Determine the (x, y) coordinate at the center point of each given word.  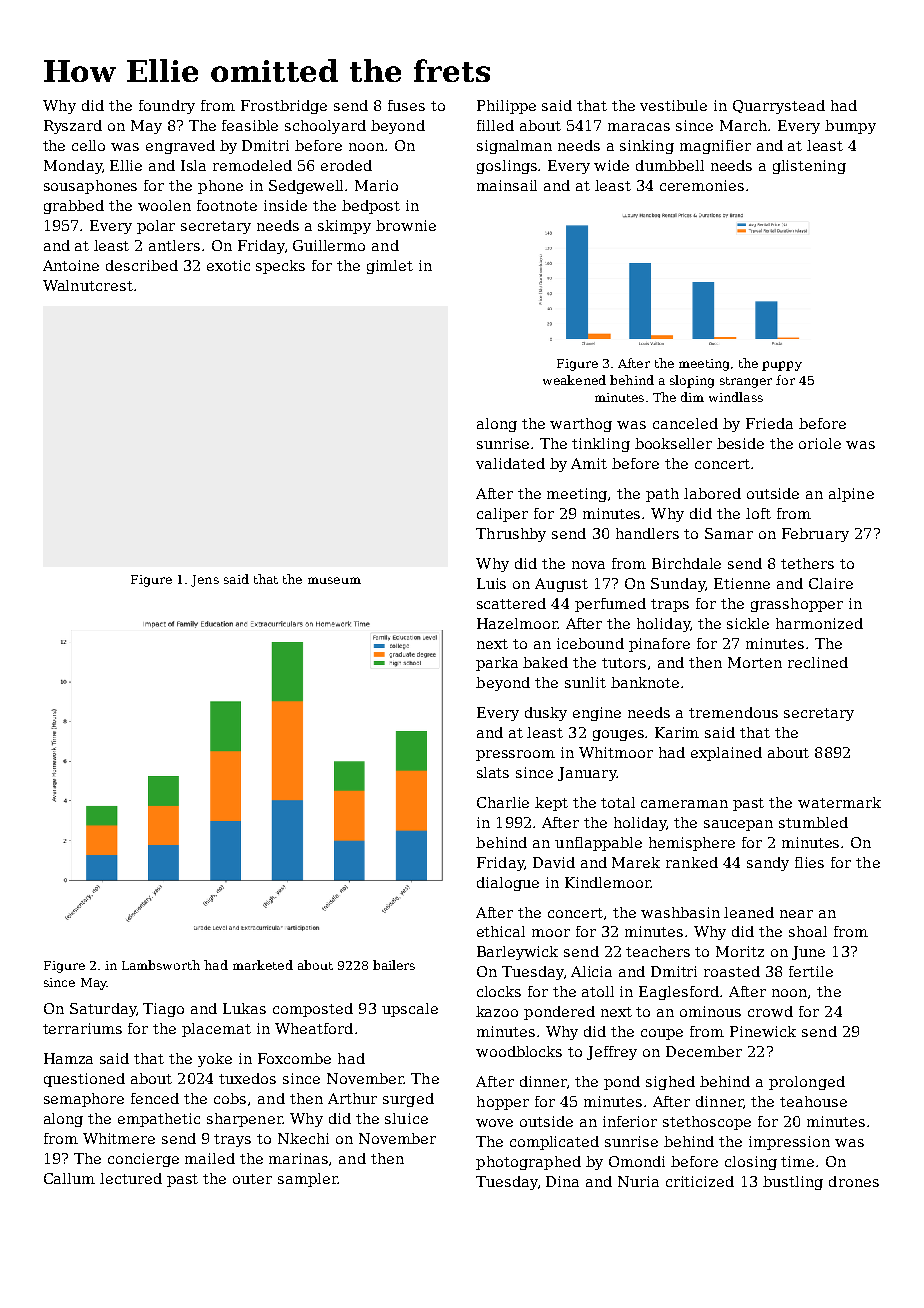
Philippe (506, 107)
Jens (205, 581)
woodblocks (519, 1051)
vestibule (673, 105)
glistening (809, 167)
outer (252, 1179)
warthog (581, 425)
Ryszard (73, 127)
